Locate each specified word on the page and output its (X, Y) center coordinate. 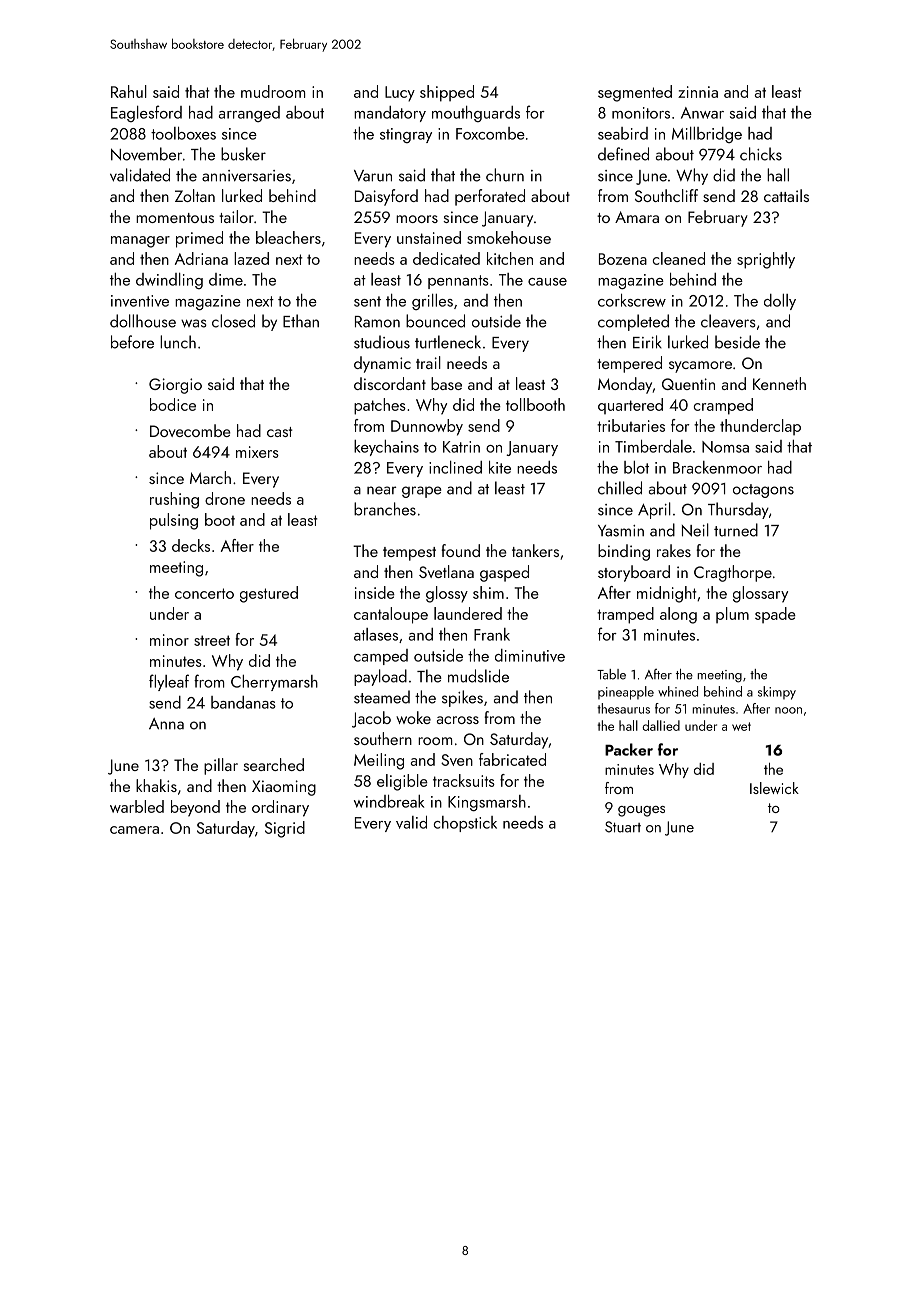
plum (732, 615)
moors (417, 219)
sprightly (766, 260)
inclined (455, 467)
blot (636, 467)
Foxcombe (490, 133)
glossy (447, 594)
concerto (204, 593)
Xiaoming (284, 788)
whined (678, 691)
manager (140, 242)
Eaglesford (146, 113)
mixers (257, 452)
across (458, 720)
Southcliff (666, 195)
